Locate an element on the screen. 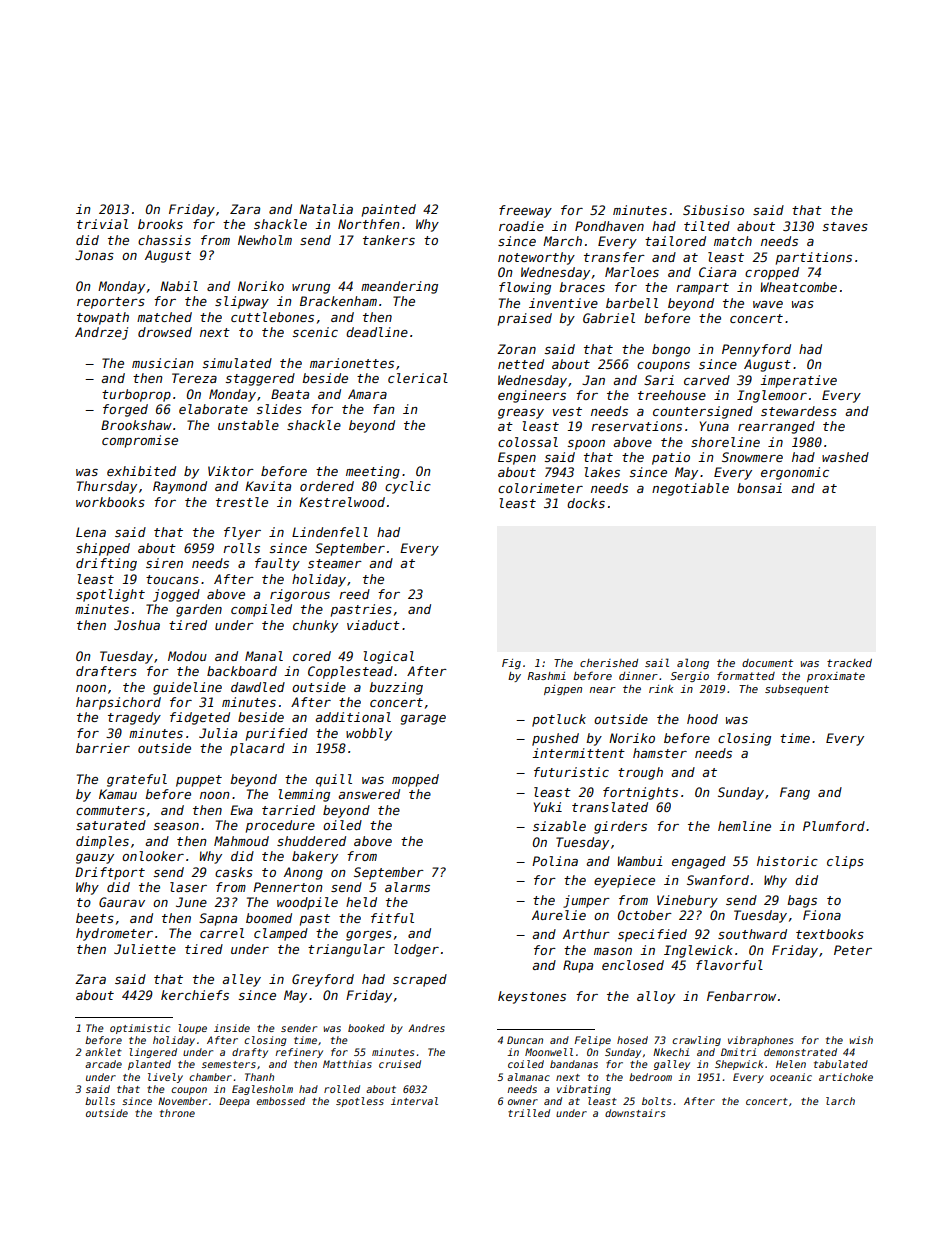 The height and width of the screenshot is (1233, 952). throne is located at coordinates (177, 1113).
